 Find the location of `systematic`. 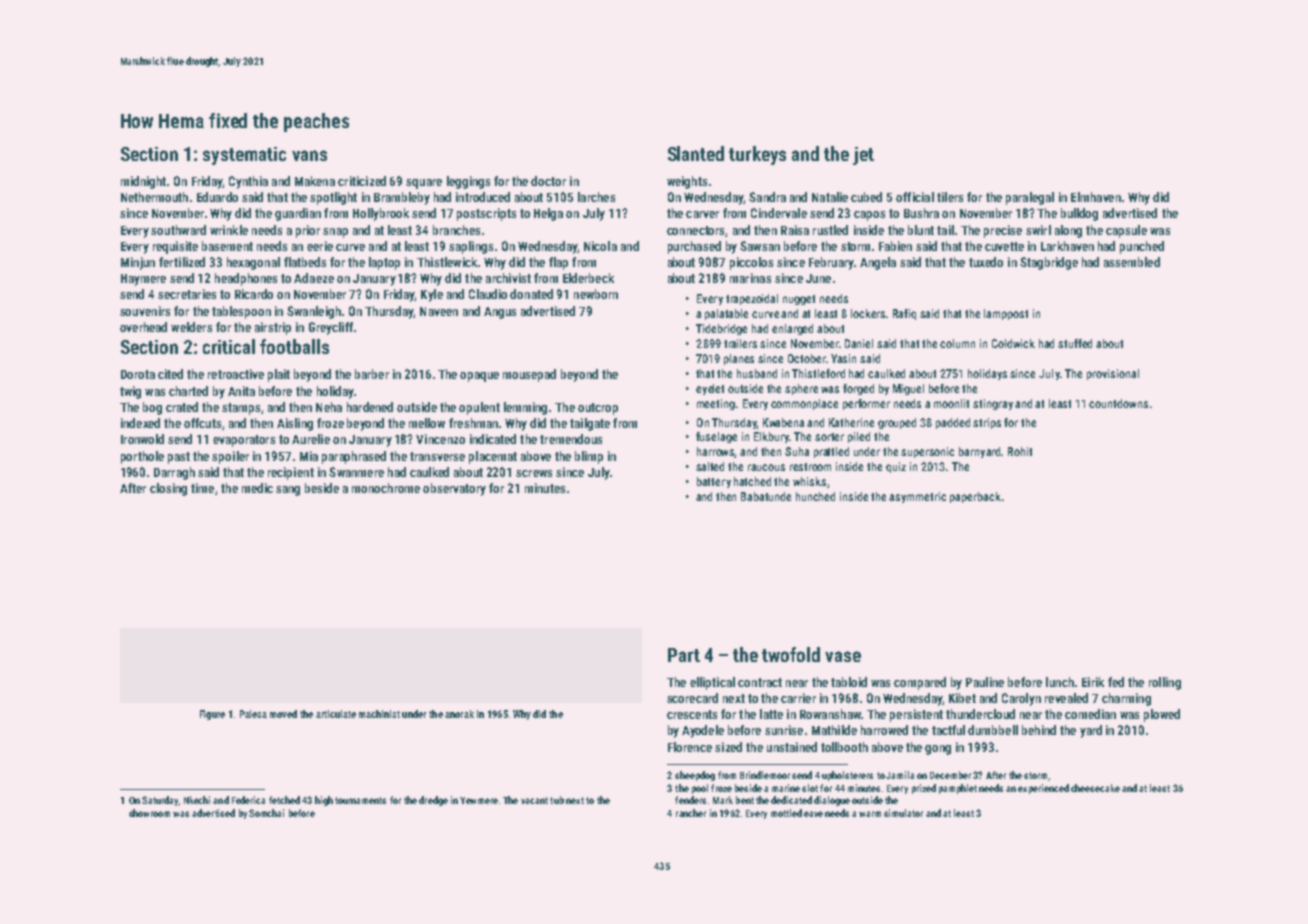

systematic is located at coordinates (244, 156).
